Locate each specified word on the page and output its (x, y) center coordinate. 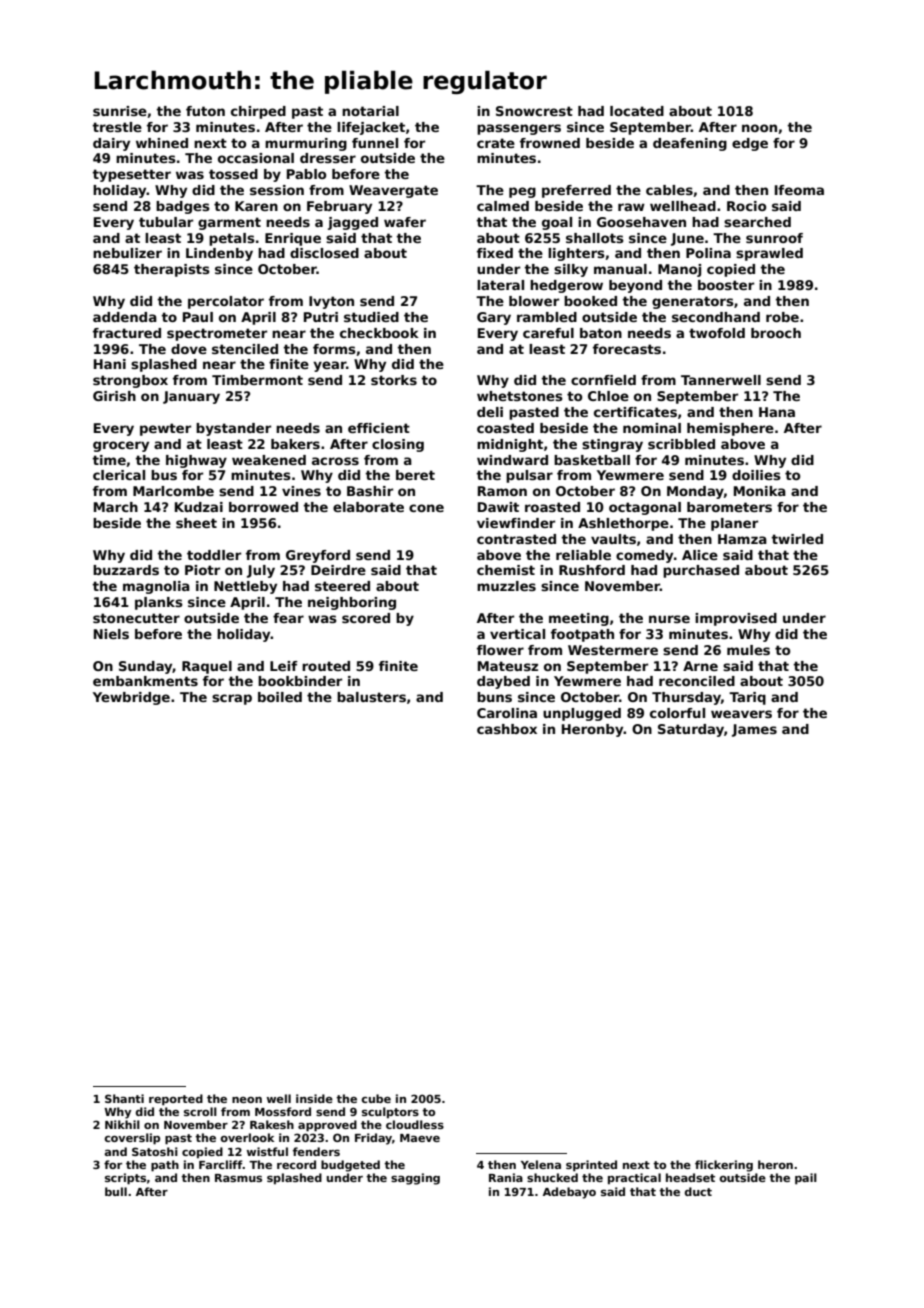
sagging (415, 1179)
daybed (503, 682)
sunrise (120, 111)
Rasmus (238, 1178)
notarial (370, 111)
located (637, 111)
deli (490, 412)
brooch (776, 333)
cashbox (507, 729)
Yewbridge (131, 698)
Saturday (691, 730)
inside (314, 1098)
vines (301, 491)
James (754, 730)
